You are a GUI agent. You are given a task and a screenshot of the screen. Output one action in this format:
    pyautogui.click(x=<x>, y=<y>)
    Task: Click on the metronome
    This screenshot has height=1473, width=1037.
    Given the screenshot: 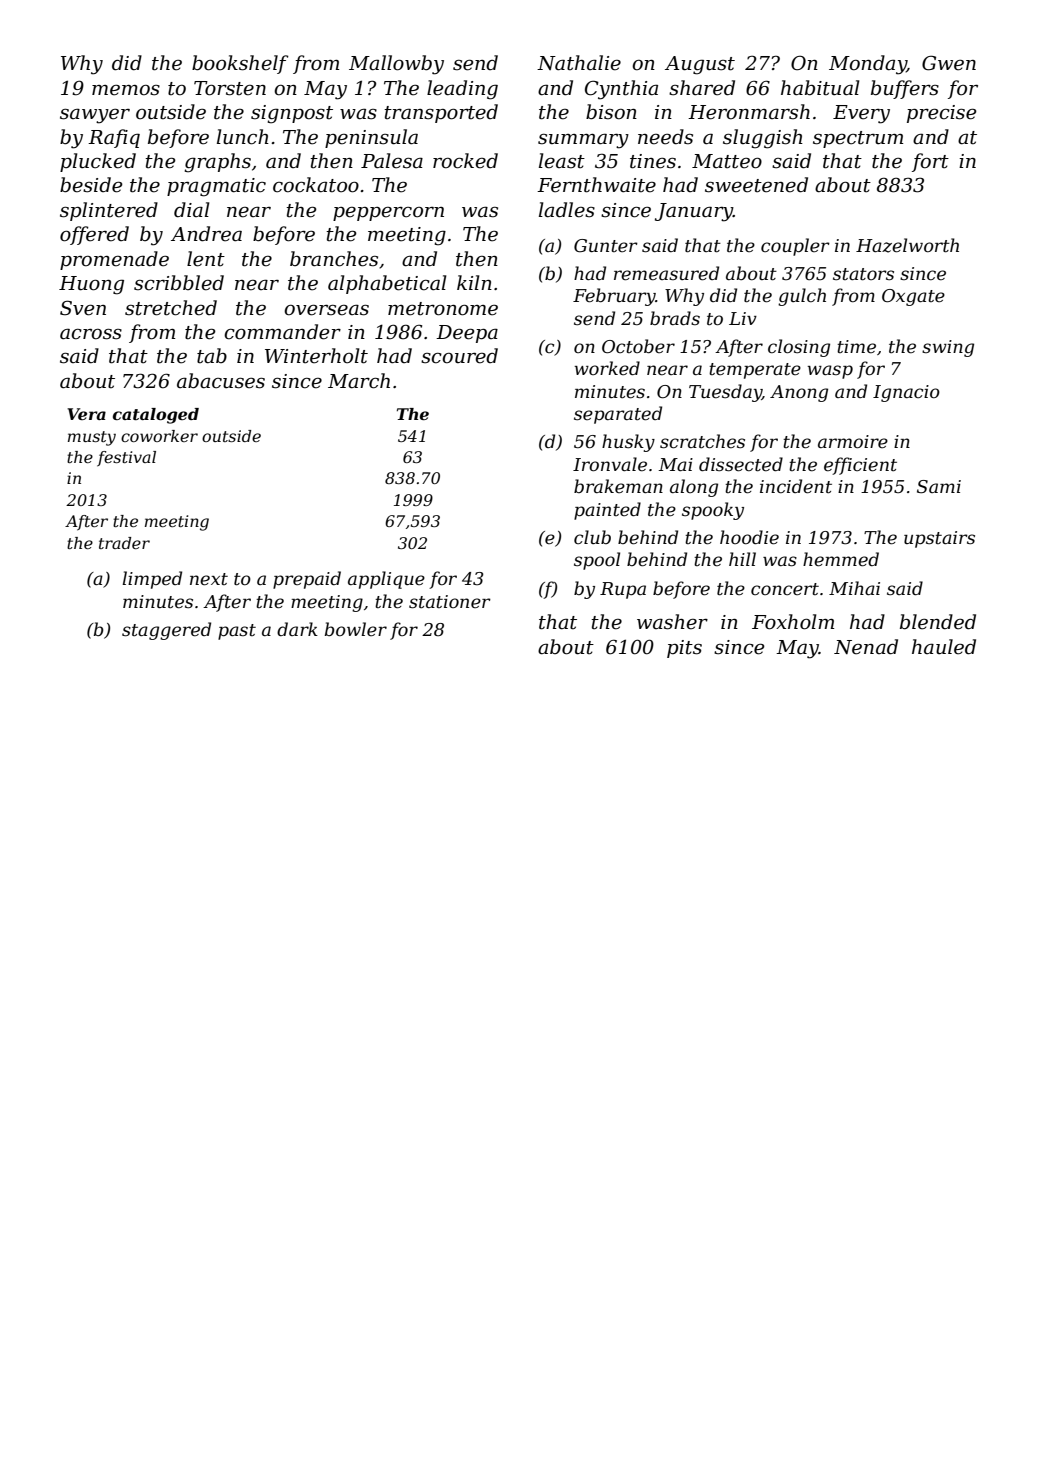 What is the action you would take?
    pyautogui.click(x=443, y=309)
